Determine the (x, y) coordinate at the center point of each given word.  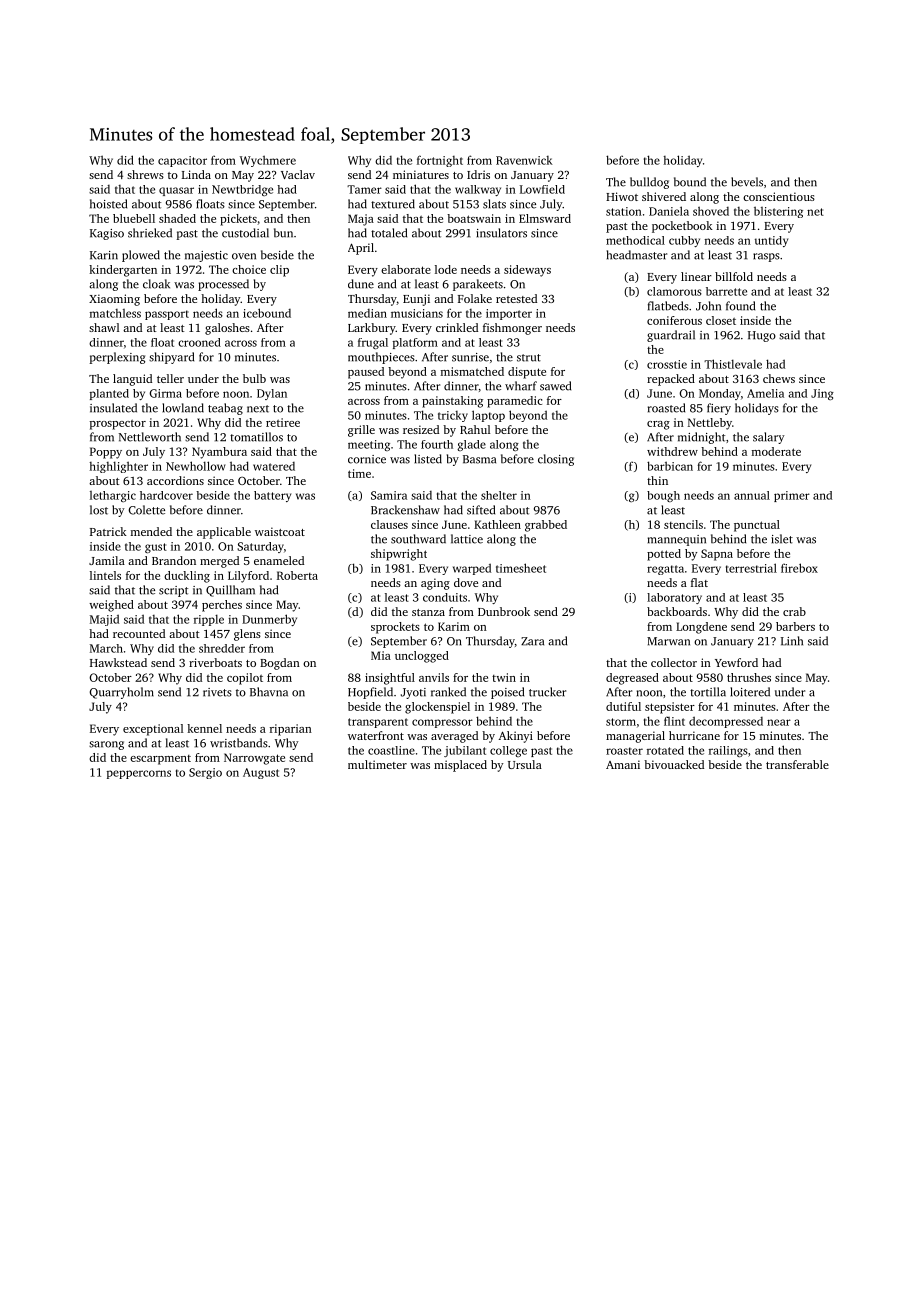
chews (779, 378)
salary (769, 438)
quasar (176, 191)
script (173, 591)
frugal (373, 343)
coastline (391, 750)
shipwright (399, 555)
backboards (677, 611)
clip (279, 271)
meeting (369, 445)
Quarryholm (121, 693)
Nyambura (219, 453)
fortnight (440, 161)
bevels (747, 182)
